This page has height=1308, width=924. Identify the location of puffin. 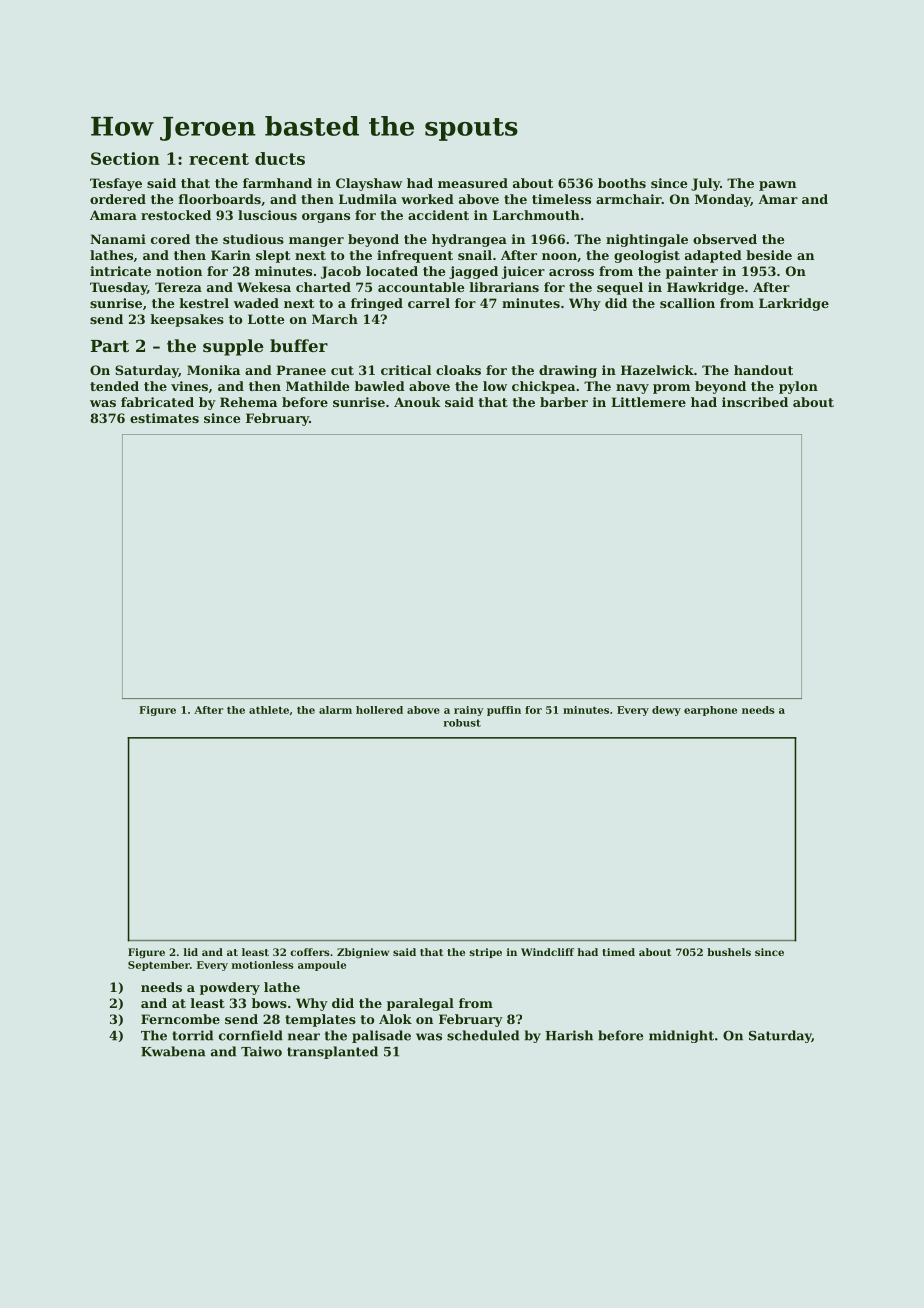
(504, 711).
